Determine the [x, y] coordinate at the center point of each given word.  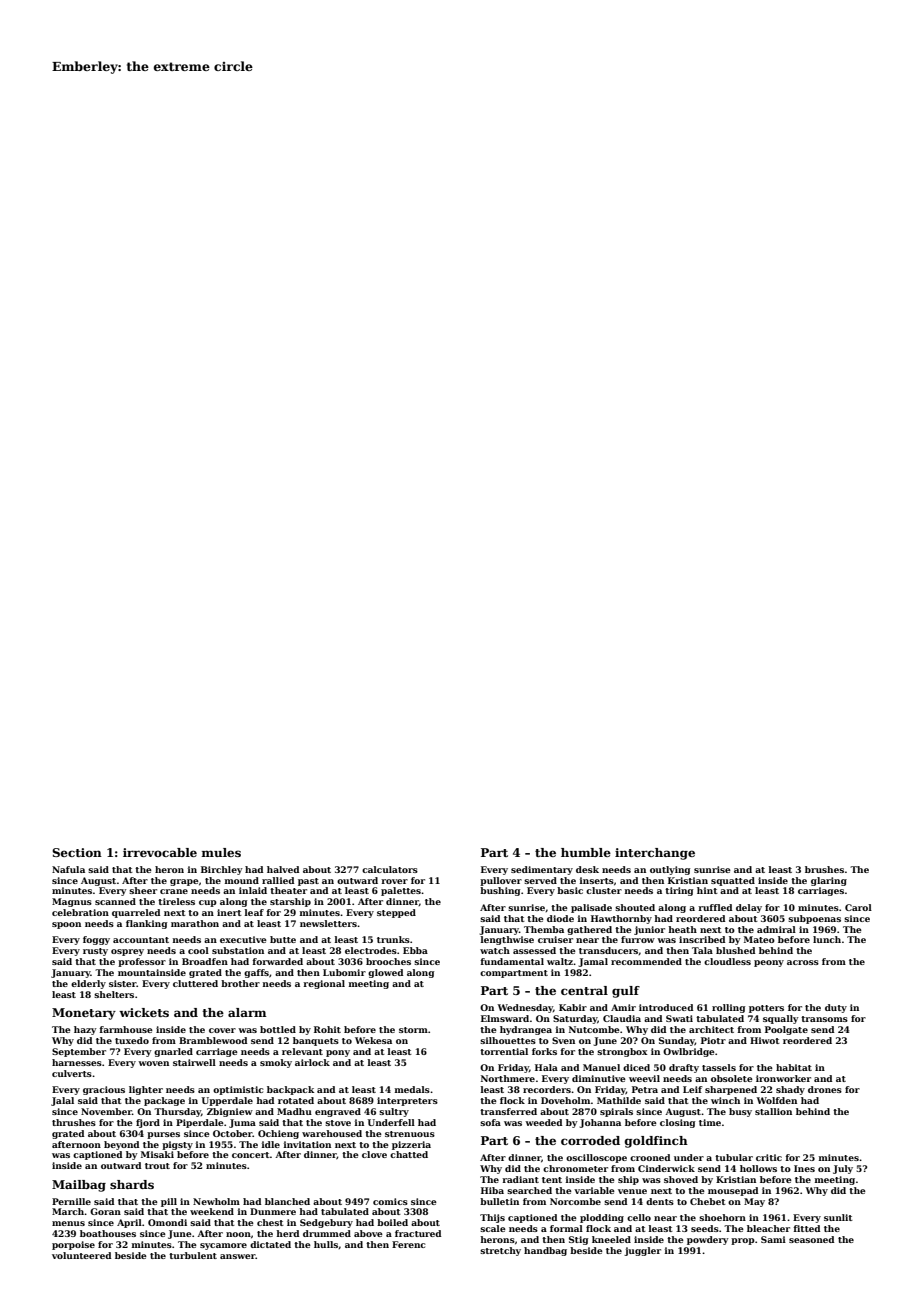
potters [766, 1009]
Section [77, 852]
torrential [504, 1051]
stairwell [194, 1062]
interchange [655, 854]
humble [586, 852]
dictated [270, 1244]
